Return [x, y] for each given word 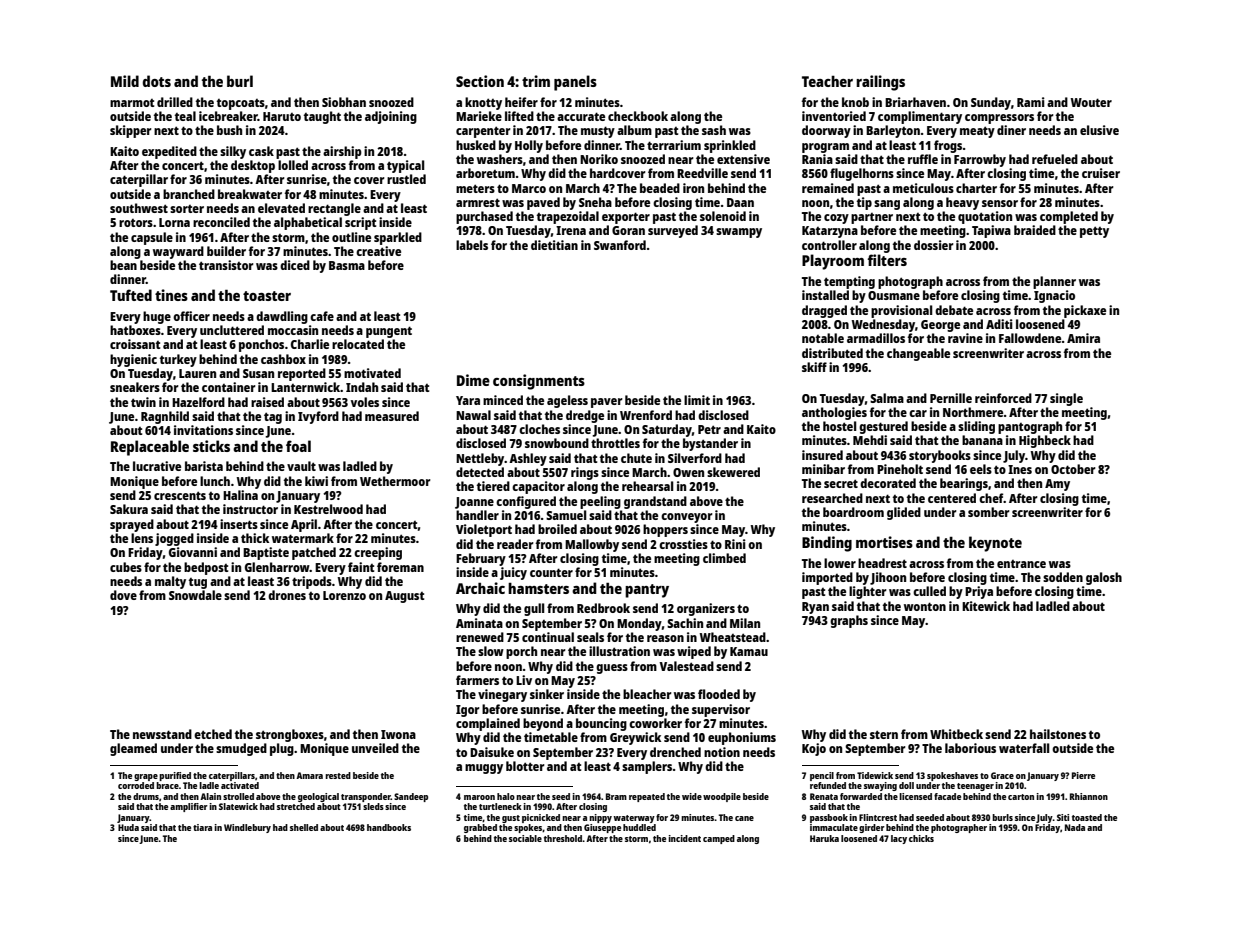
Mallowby [592, 545]
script [360, 223]
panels [575, 83]
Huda [128, 827]
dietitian [554, 245]
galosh [1104, 578]
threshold [563, 838]
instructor [250, 509]
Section [480, 81]
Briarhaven [915, 102]
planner [1054, 282]
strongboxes [290, 735]
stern [884, 734]
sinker [547, 694]
